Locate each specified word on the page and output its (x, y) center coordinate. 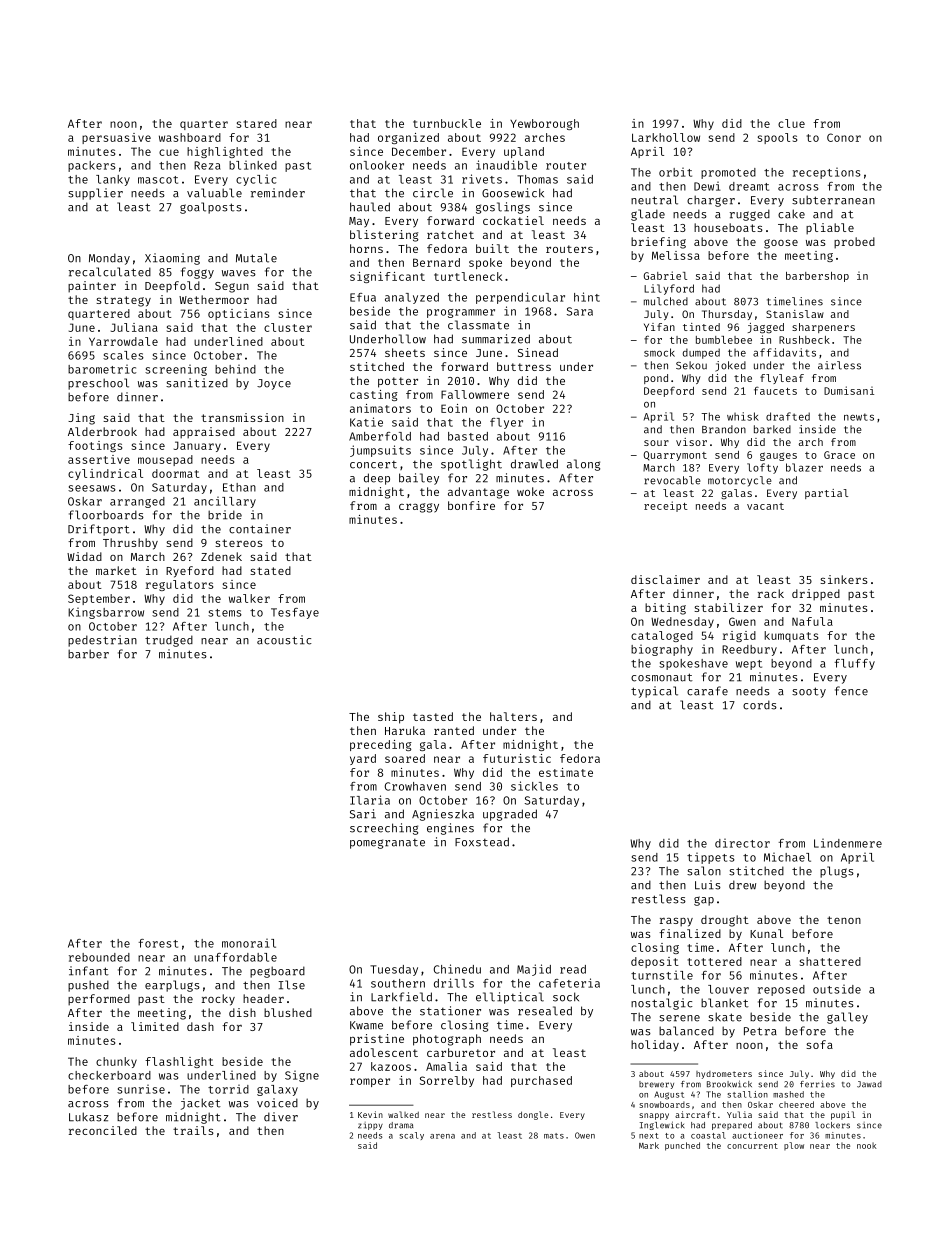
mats (554, 1136)
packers (92, 166)
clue (791, 123)
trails (193, 1130)
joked (730, 366)
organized (408, 138)
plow (794, 1146)
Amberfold (380, 436)
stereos (239, 543)
